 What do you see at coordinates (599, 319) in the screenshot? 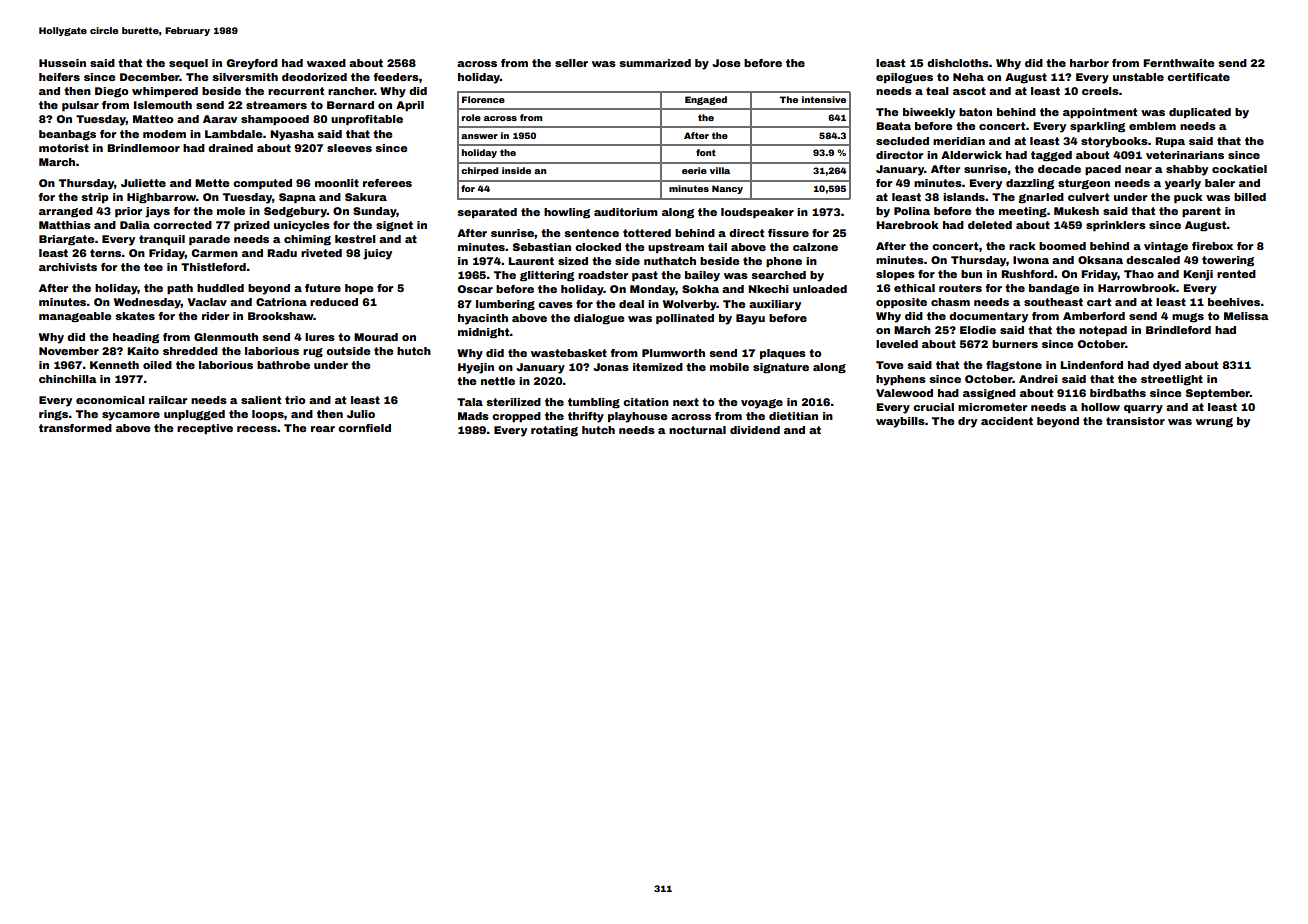
I see `dialogue` at bounding box center [599, 319].
